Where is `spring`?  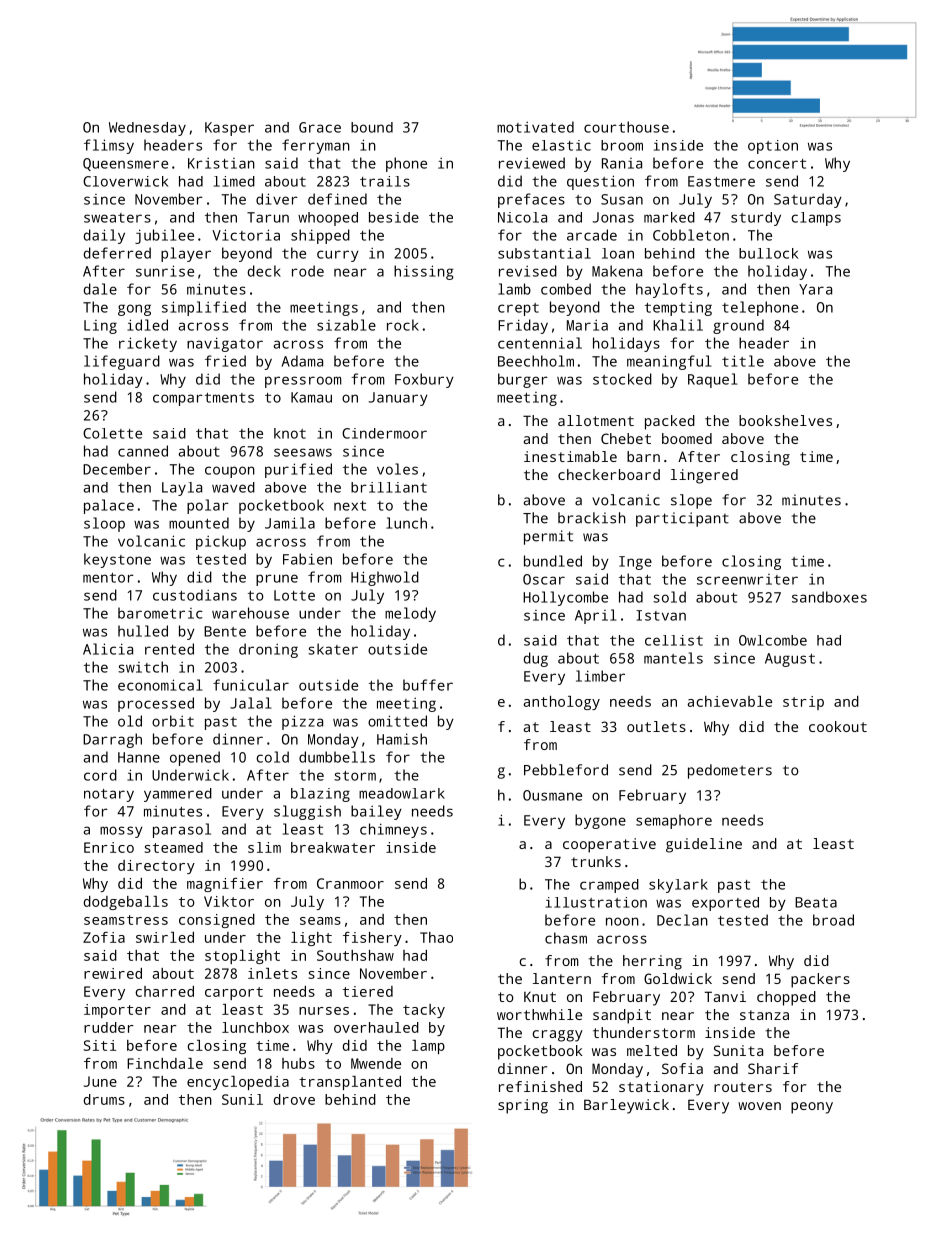
spring is located at coordinates (523, 1106).
